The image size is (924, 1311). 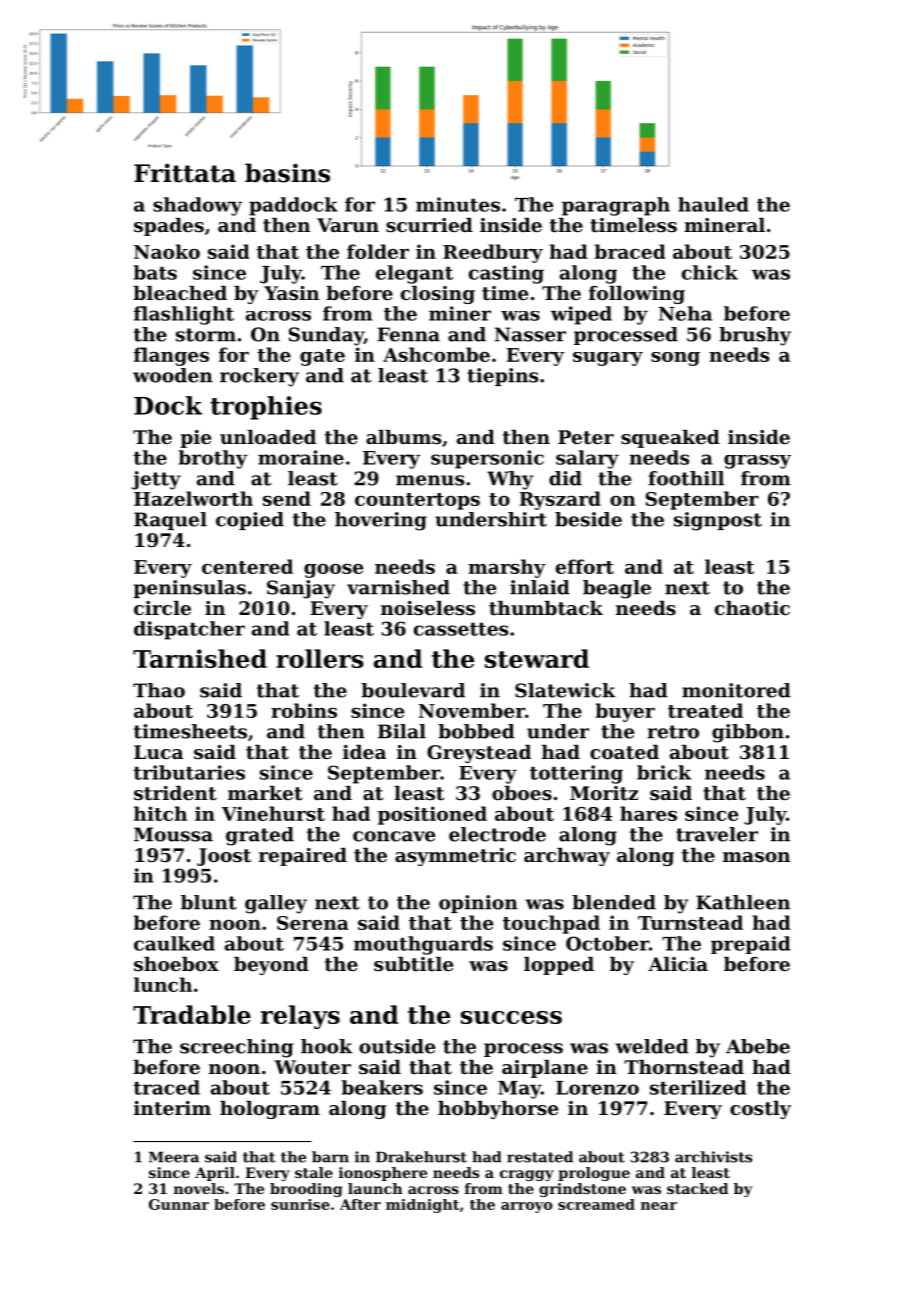 What do you see at coordinates (185, 173) in the page?
I see `Frittata` at bounding box center [185, 173].
